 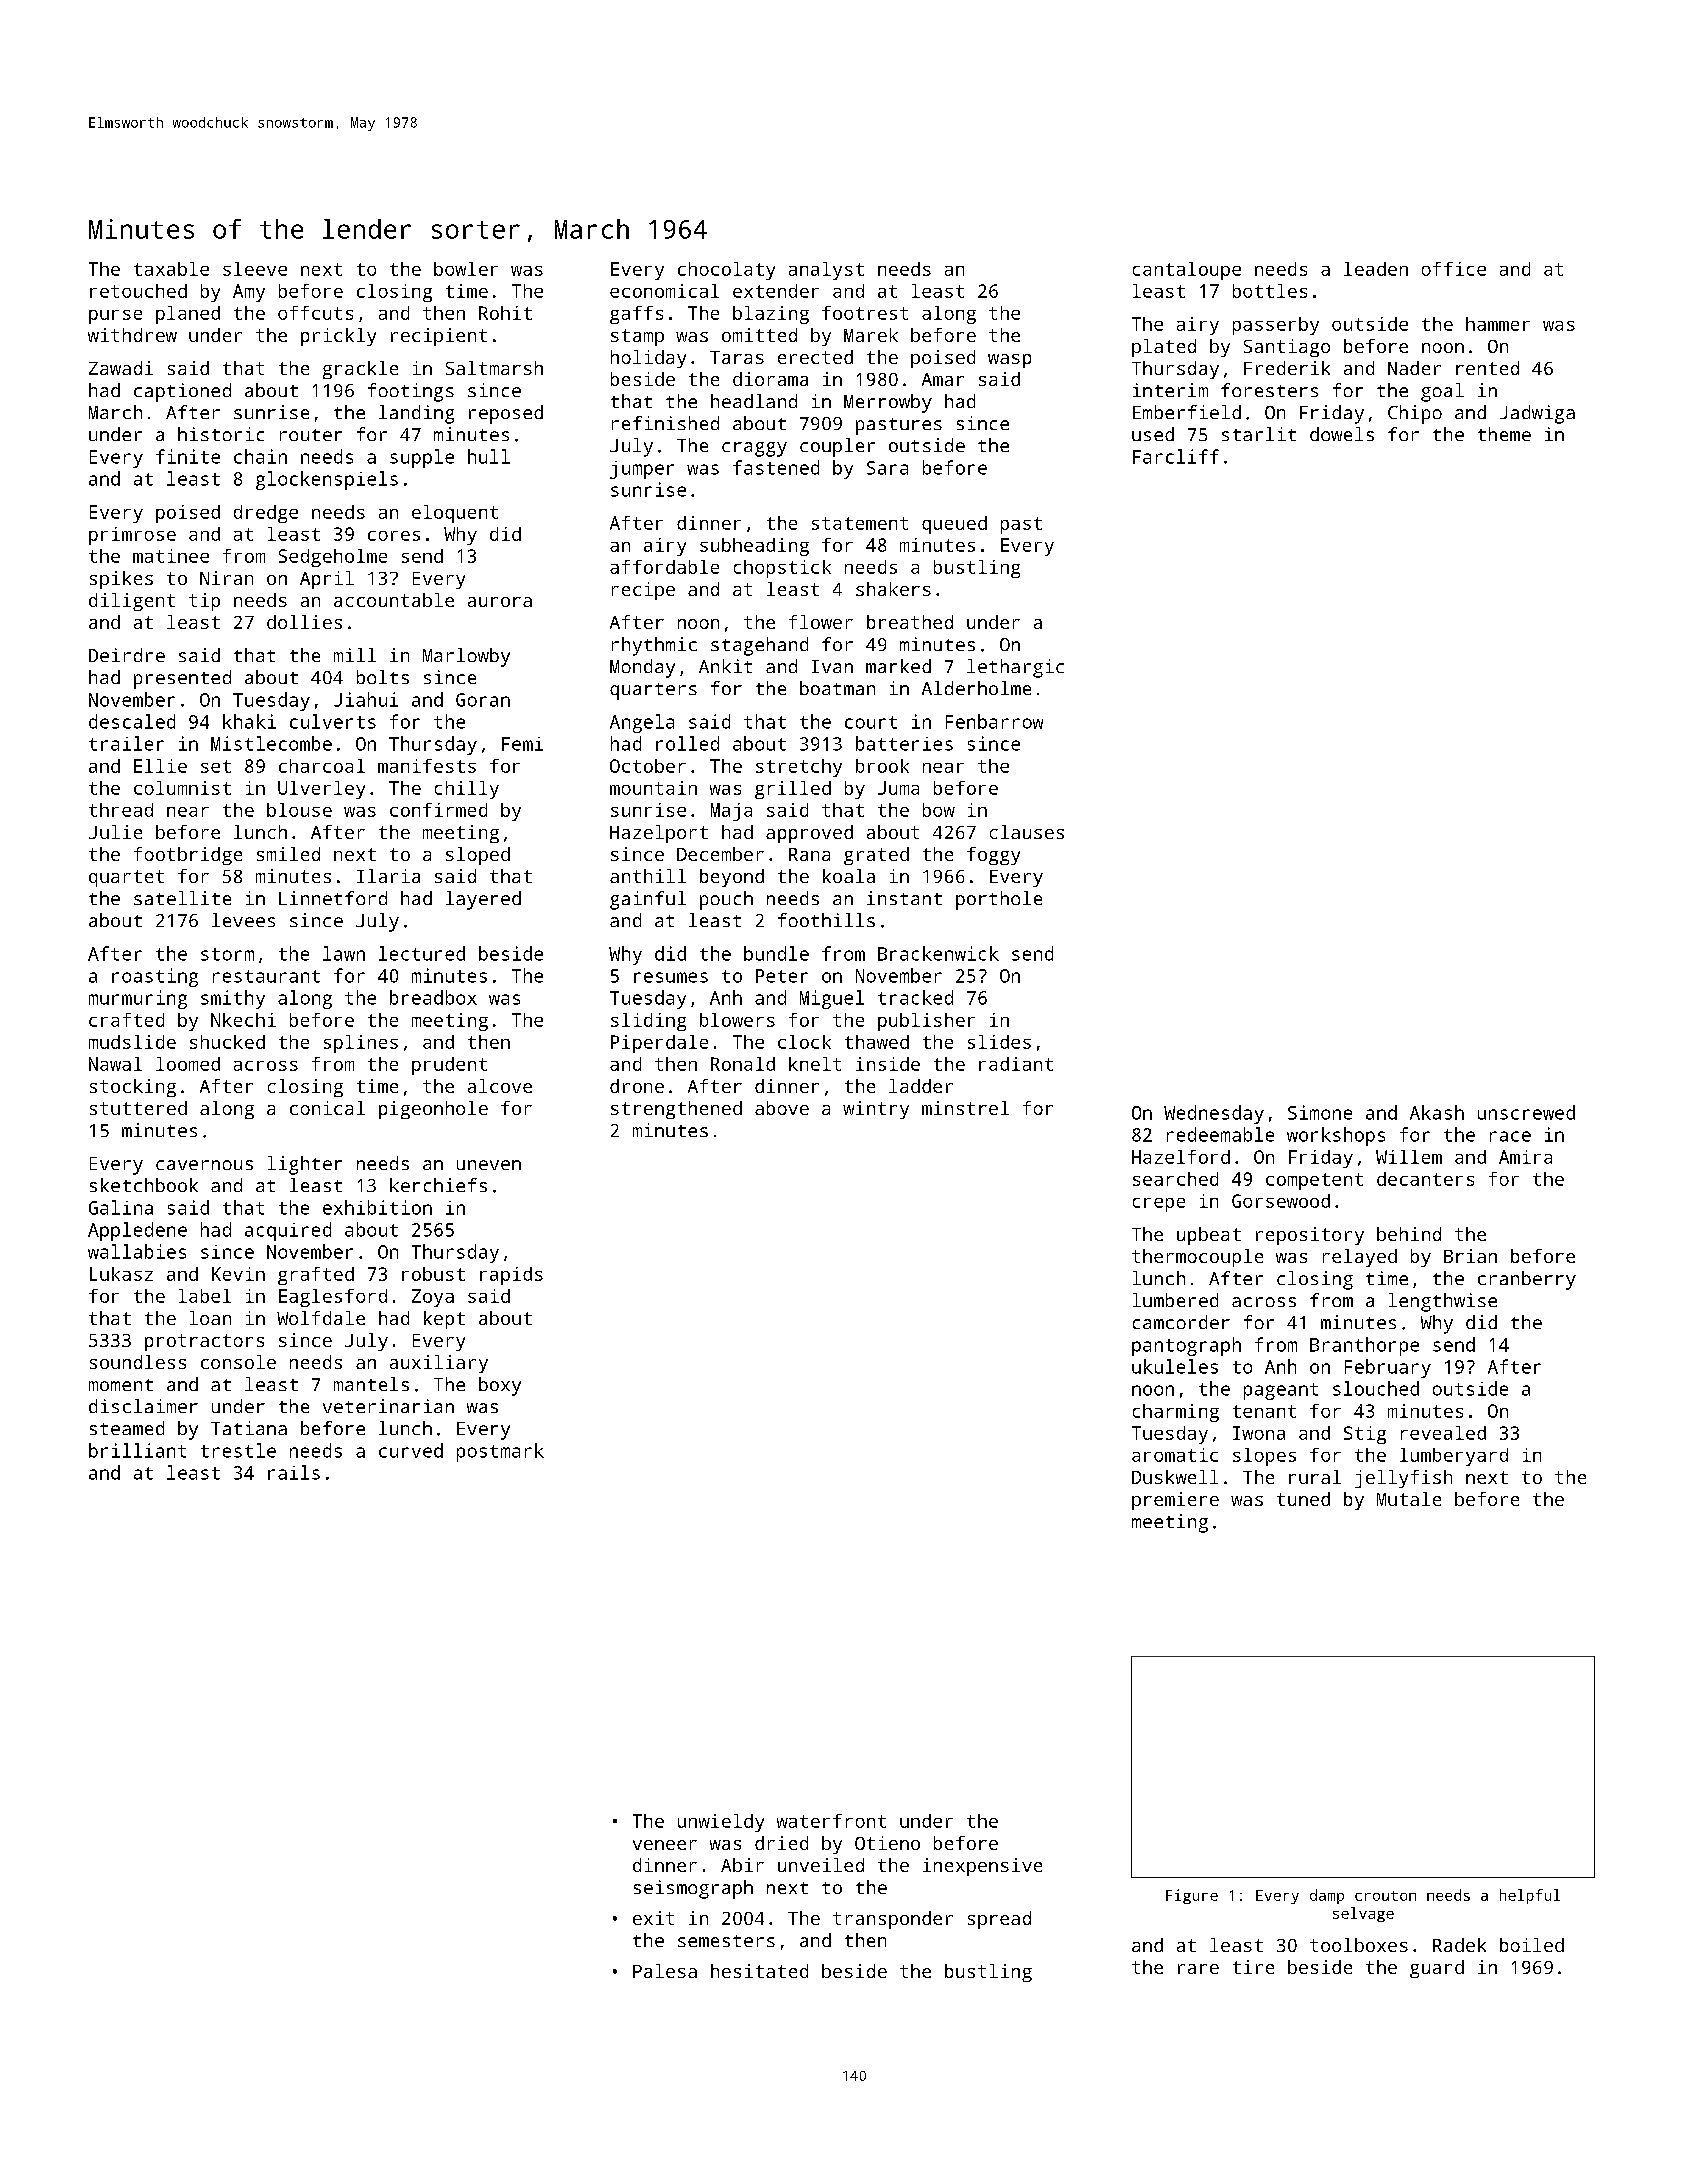 I want to click on Amar, so click(x=943, y=379).
